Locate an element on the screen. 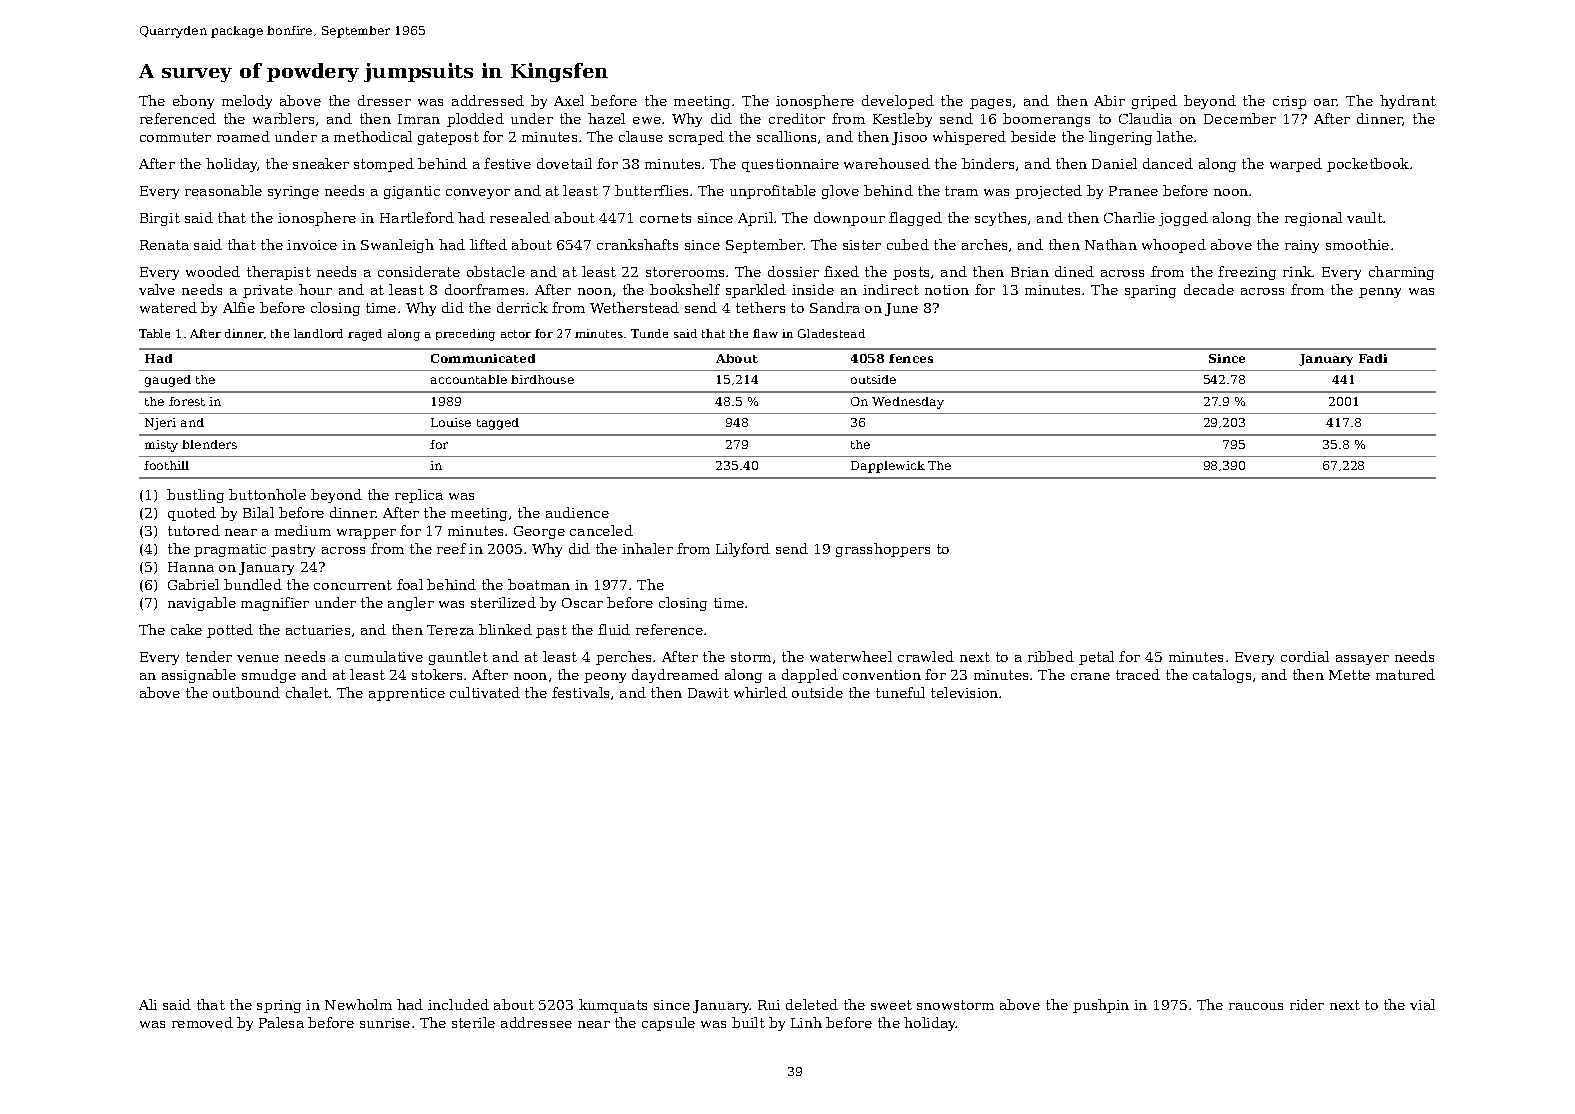 The height and width of the screenshot is (1114, 1575). scallions is located at coordinates (786, 136).
